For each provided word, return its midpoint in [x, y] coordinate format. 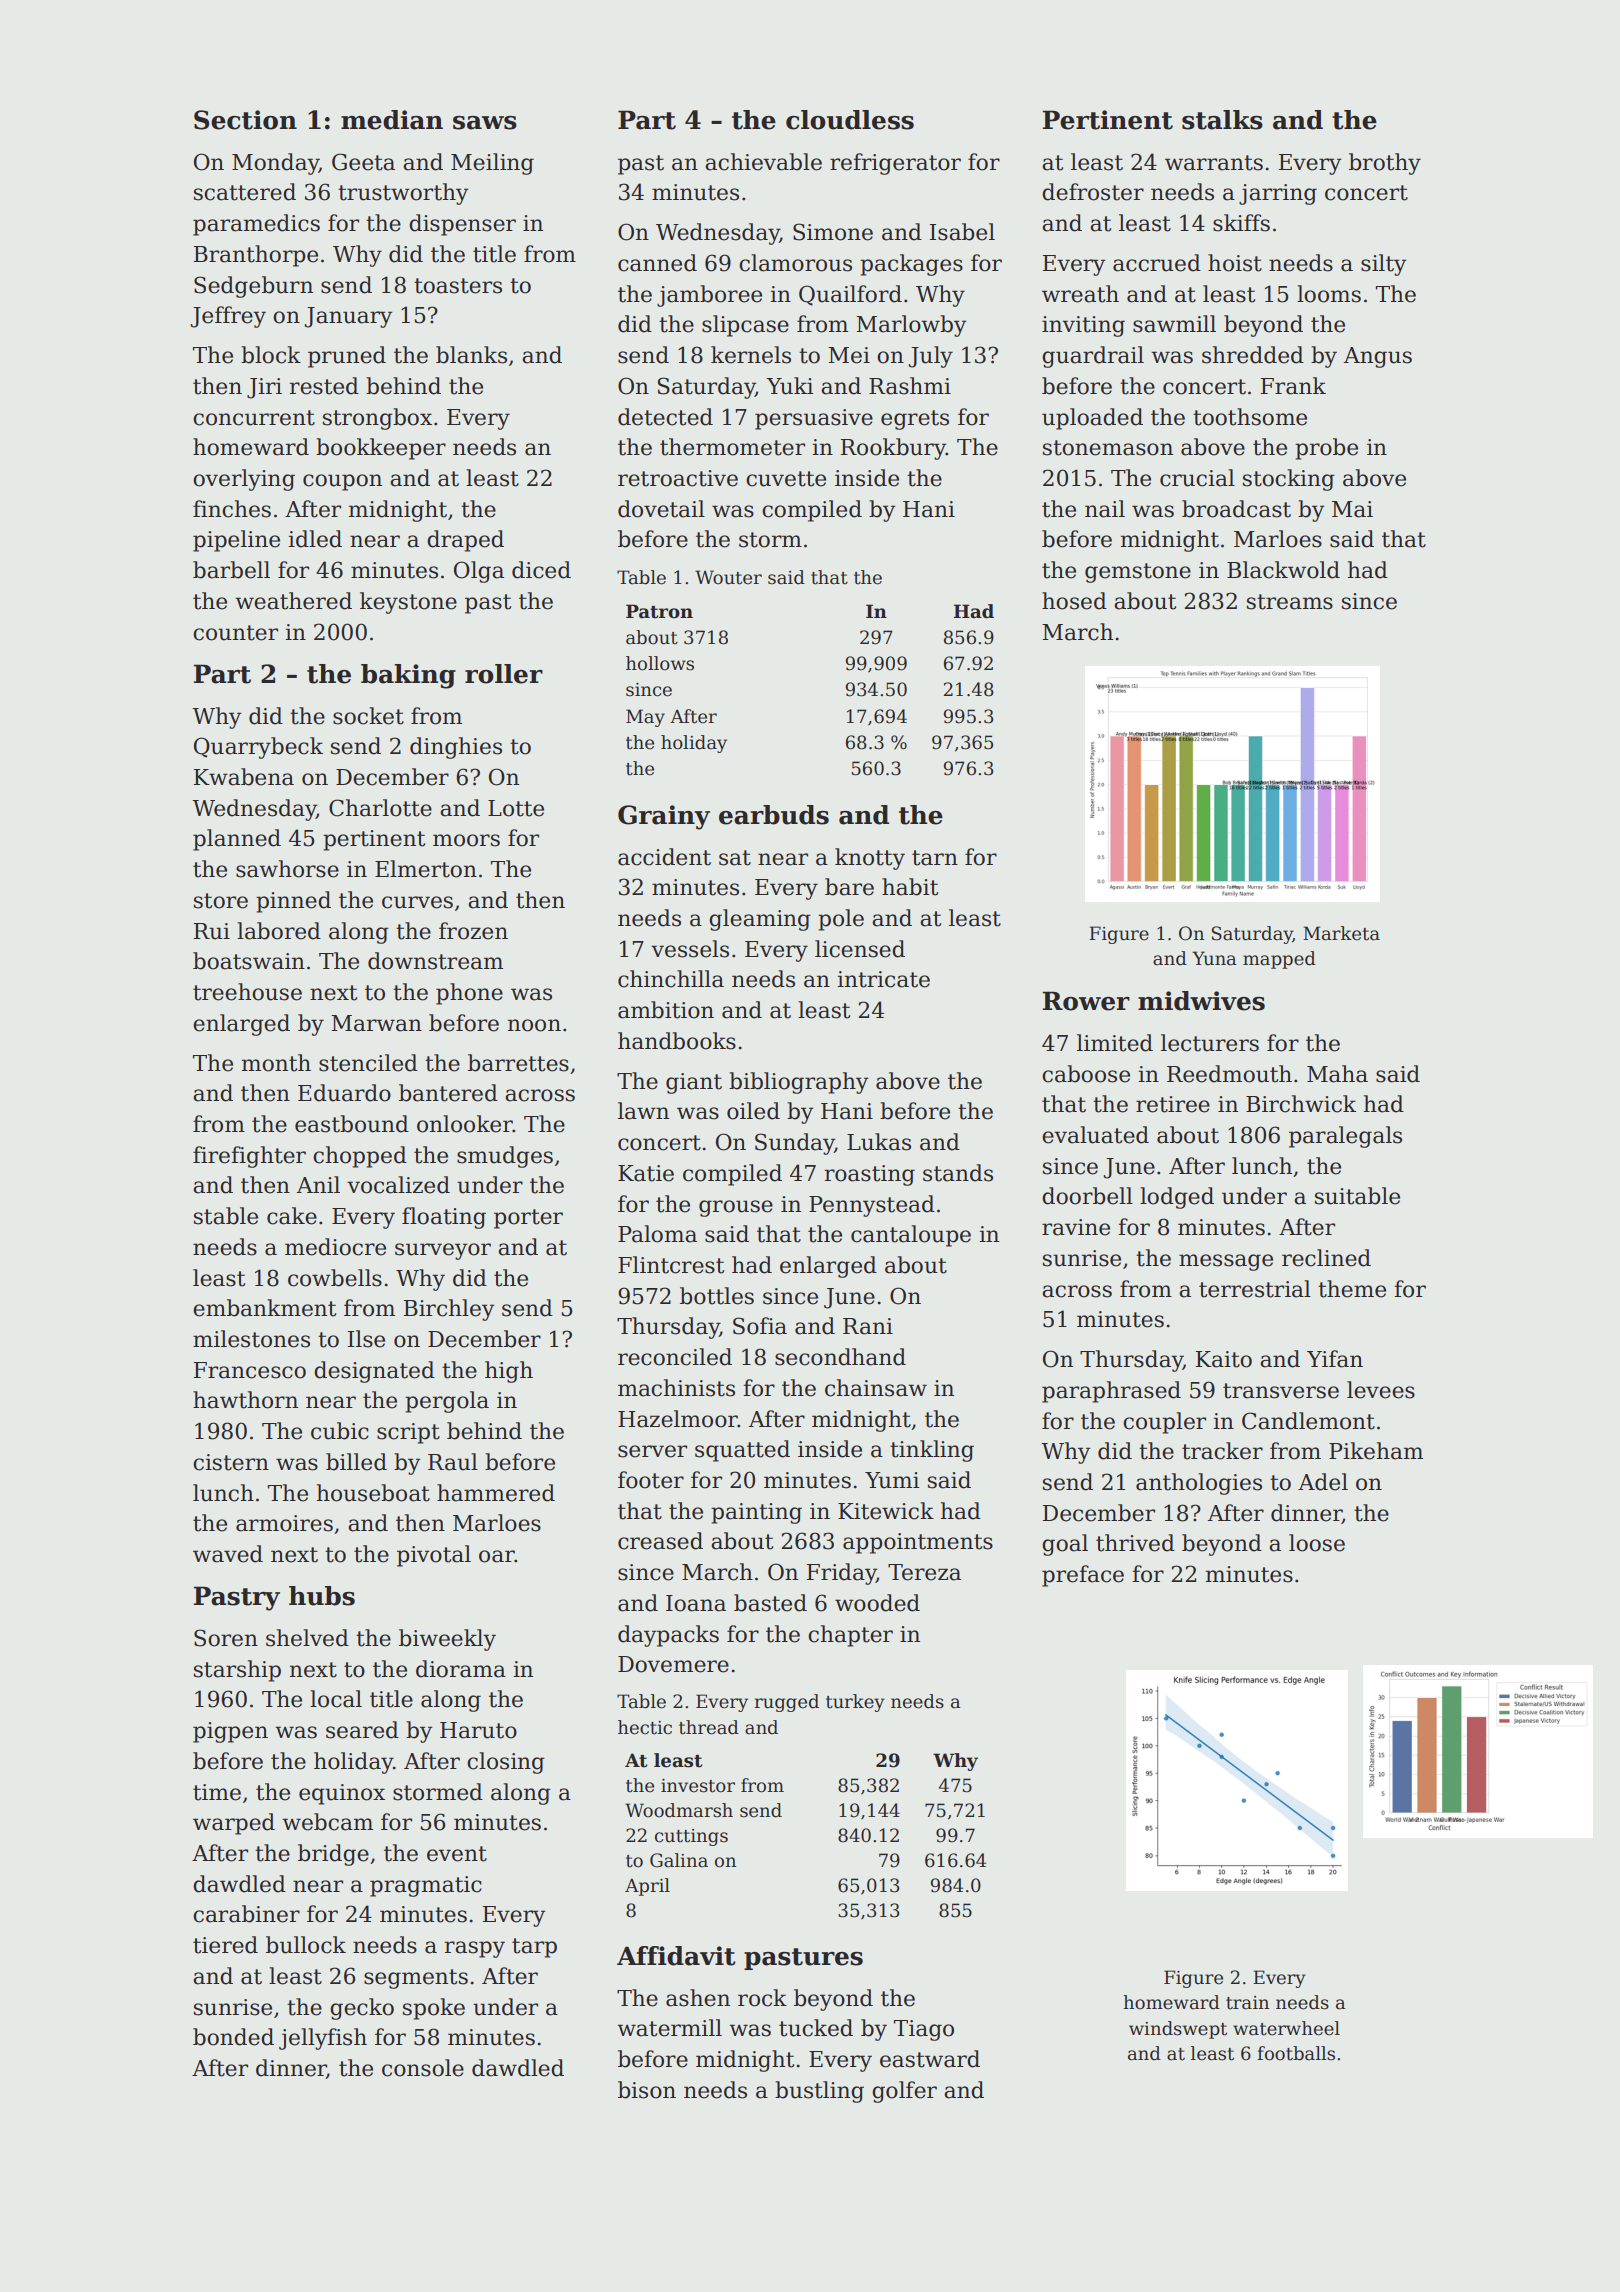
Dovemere [673, 1664]
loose [1317, 1543]
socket [368, 716]
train [1247, 2003]
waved [228, 1554]
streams [1290, 602]
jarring [1278, 194]
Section [245, 120]
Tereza [924, 1572]
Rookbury [893, 449]
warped [234, 1824]
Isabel [962, 232]
